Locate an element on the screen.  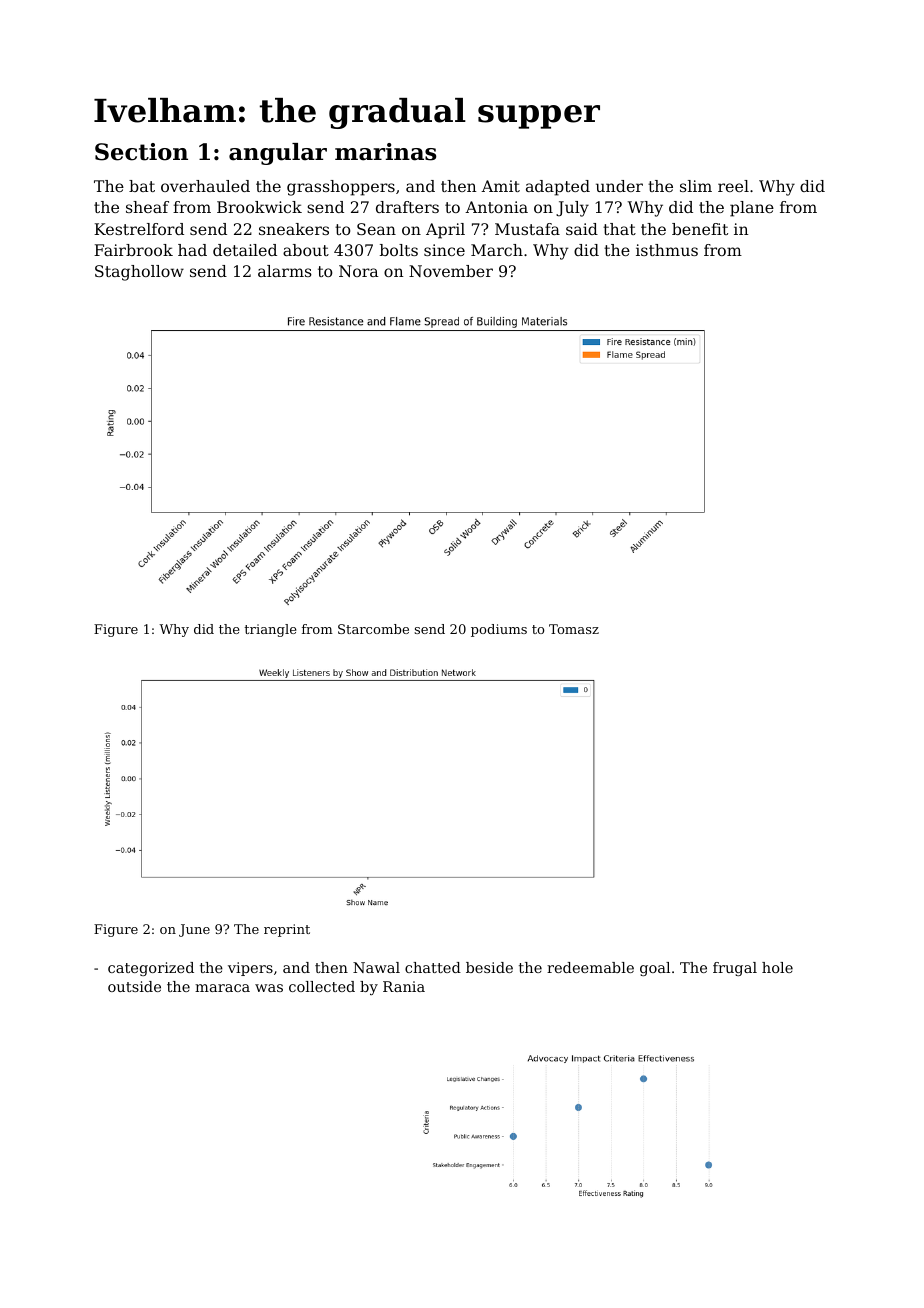
isthmus is located at coordinates (667, 250).
